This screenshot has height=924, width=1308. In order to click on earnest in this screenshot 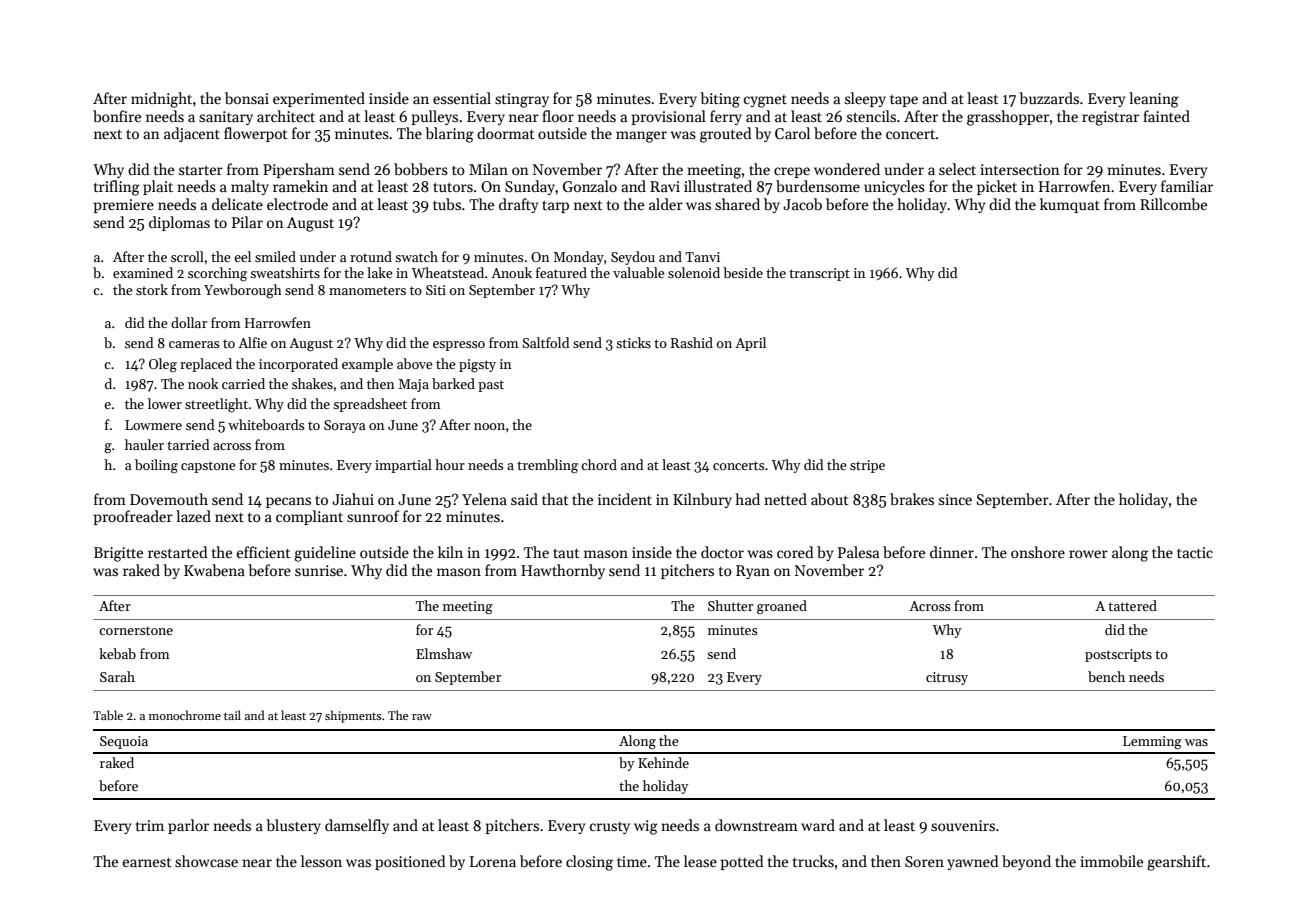, I will do `click(147, 862)`.
